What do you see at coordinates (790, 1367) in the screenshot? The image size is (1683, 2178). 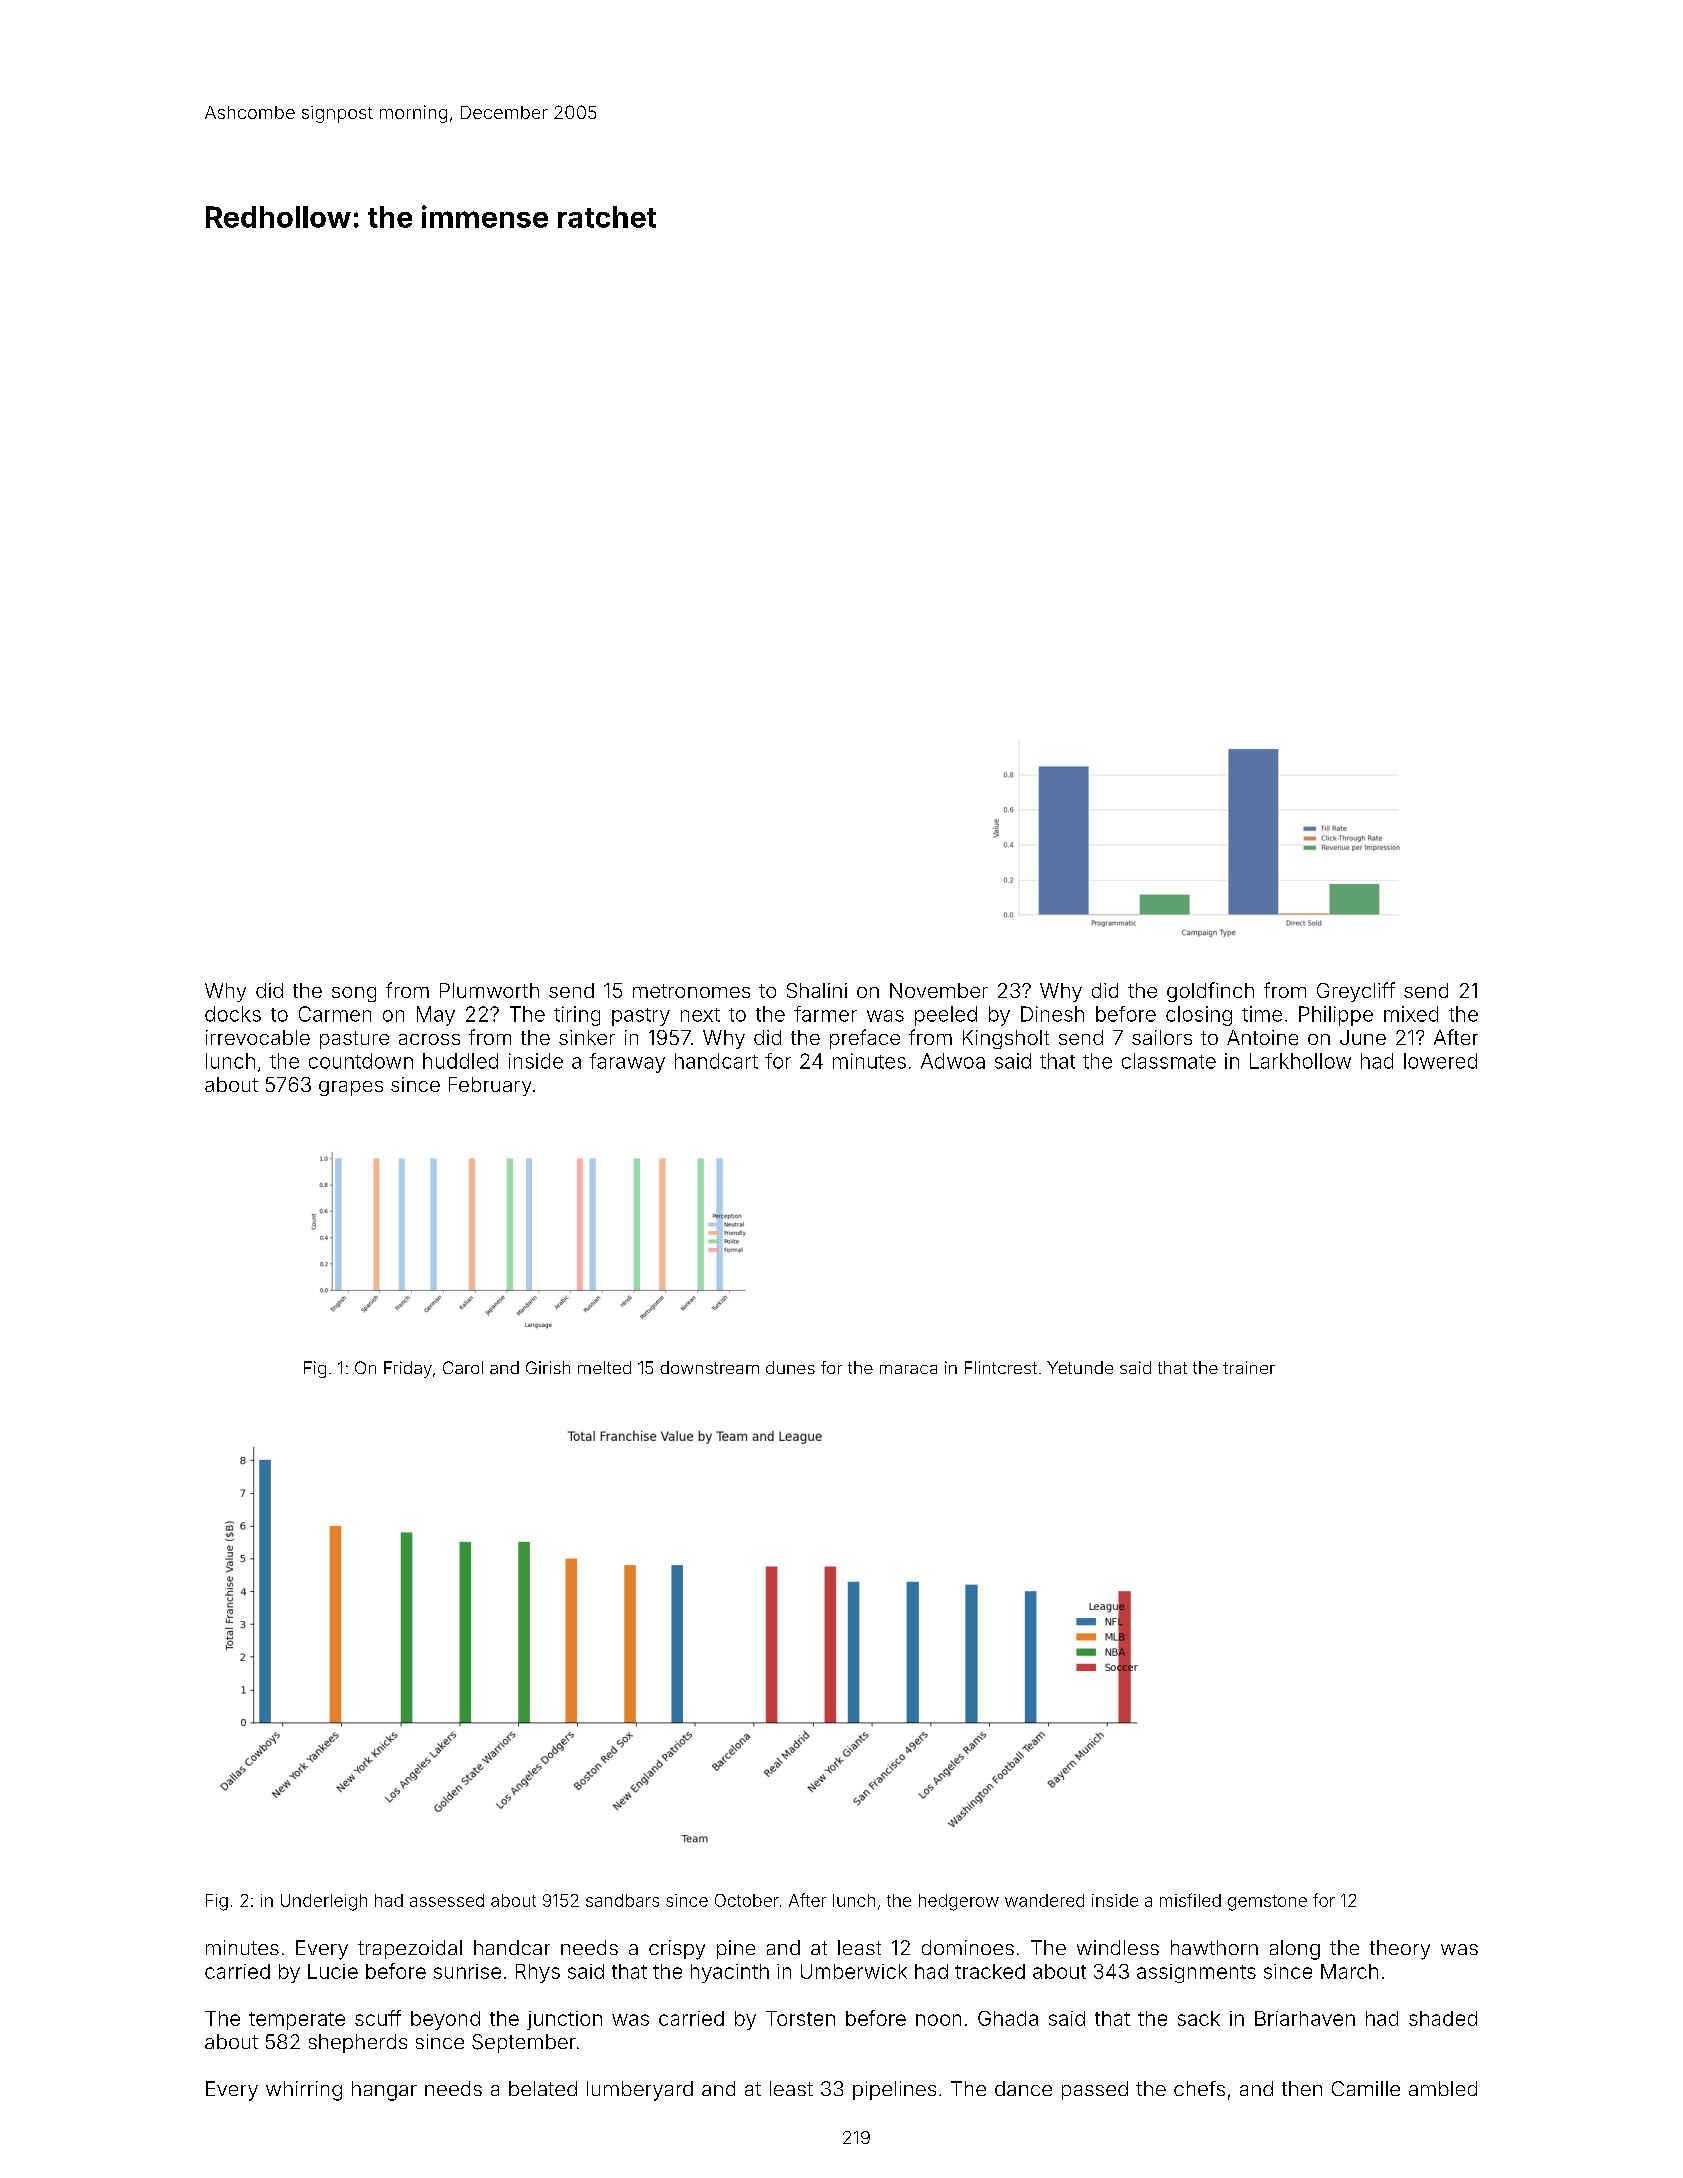 I see `dunes` at bounding box center [790, 1367].
